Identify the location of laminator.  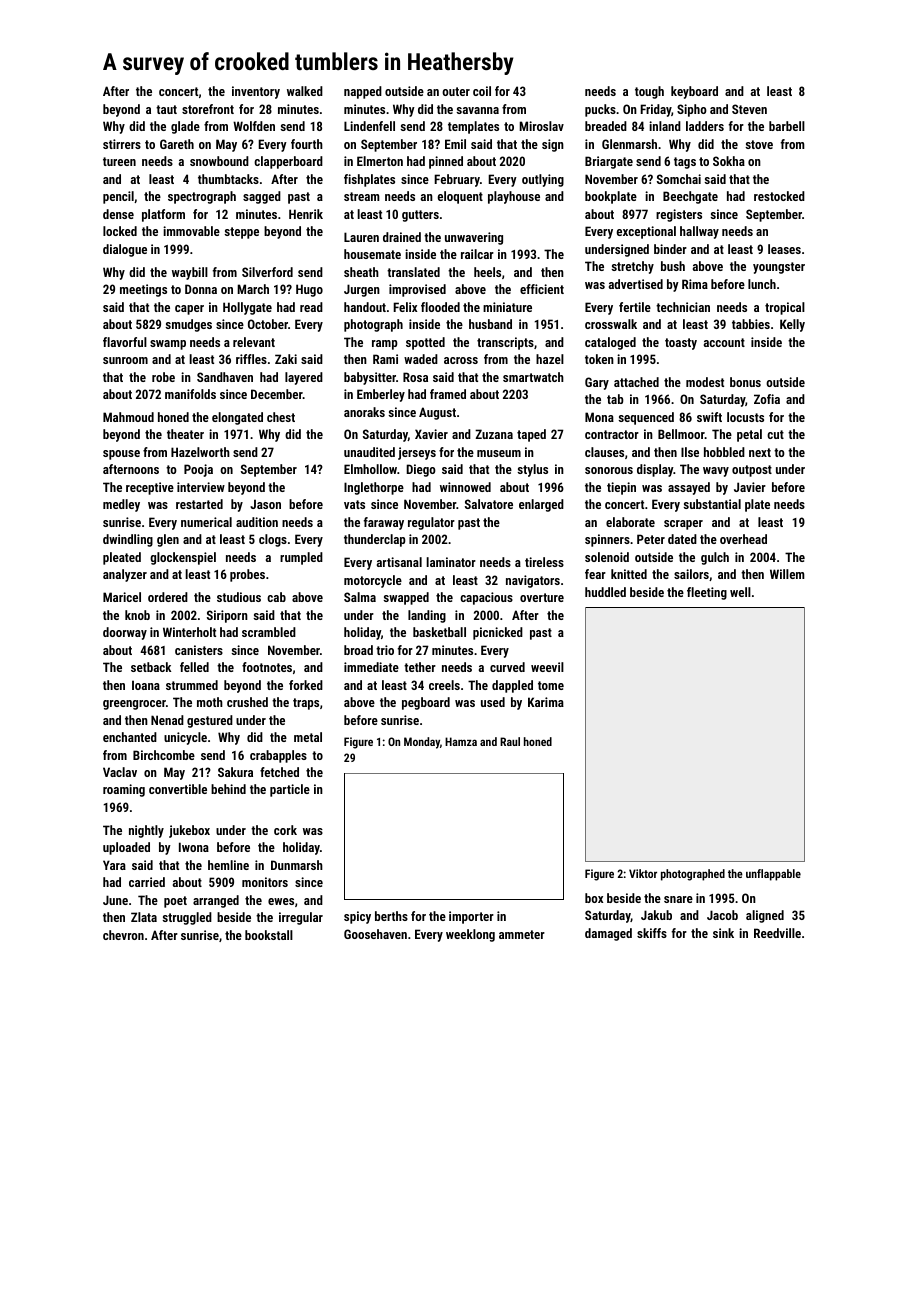
(451, 562).
